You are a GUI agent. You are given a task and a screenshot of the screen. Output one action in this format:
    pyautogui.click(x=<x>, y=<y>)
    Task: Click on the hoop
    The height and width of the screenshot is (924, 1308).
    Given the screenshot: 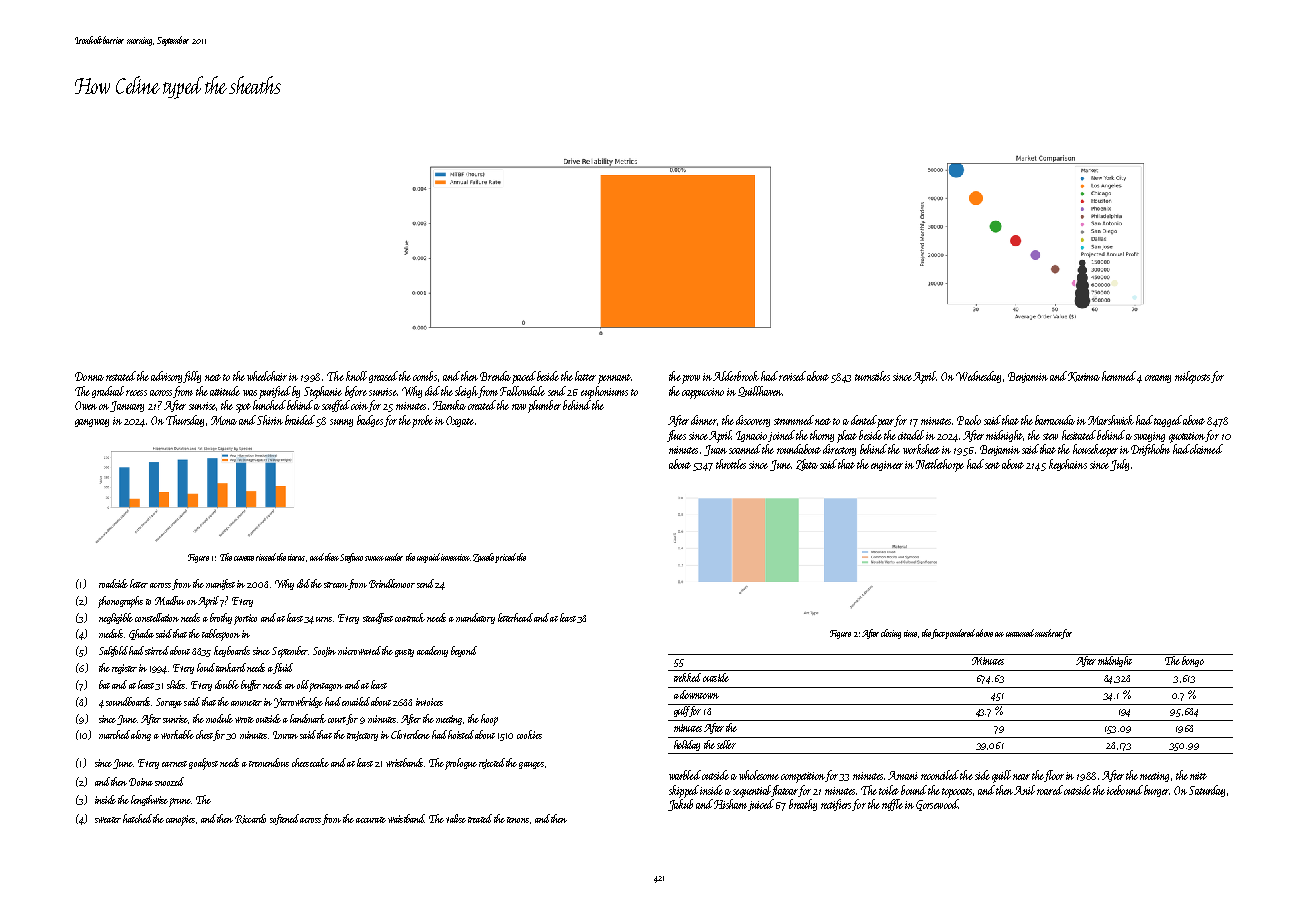 What is the action you would take?
    pyautogui.click(x=489, y=720)
